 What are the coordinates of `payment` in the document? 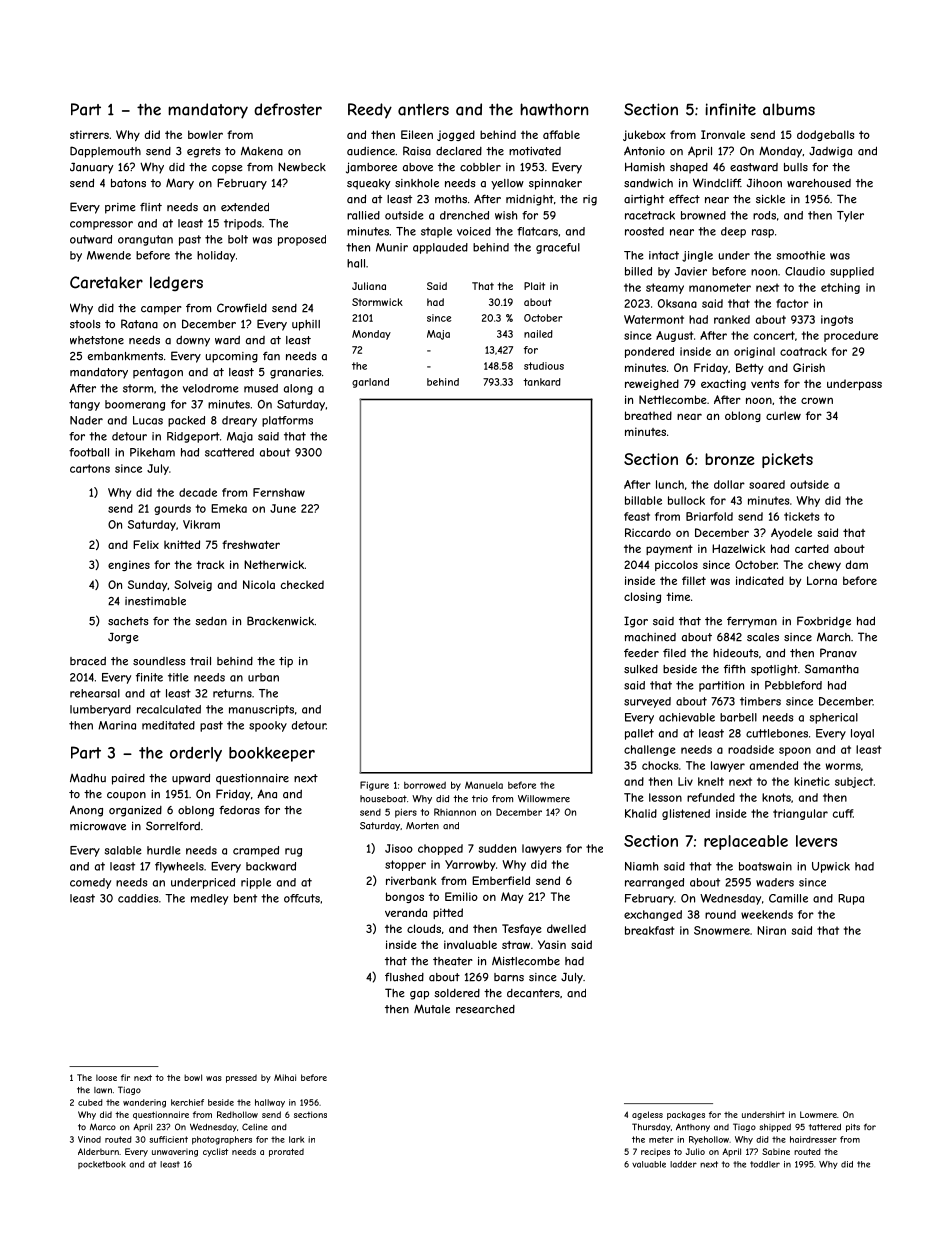 It's located at (669, 550).
